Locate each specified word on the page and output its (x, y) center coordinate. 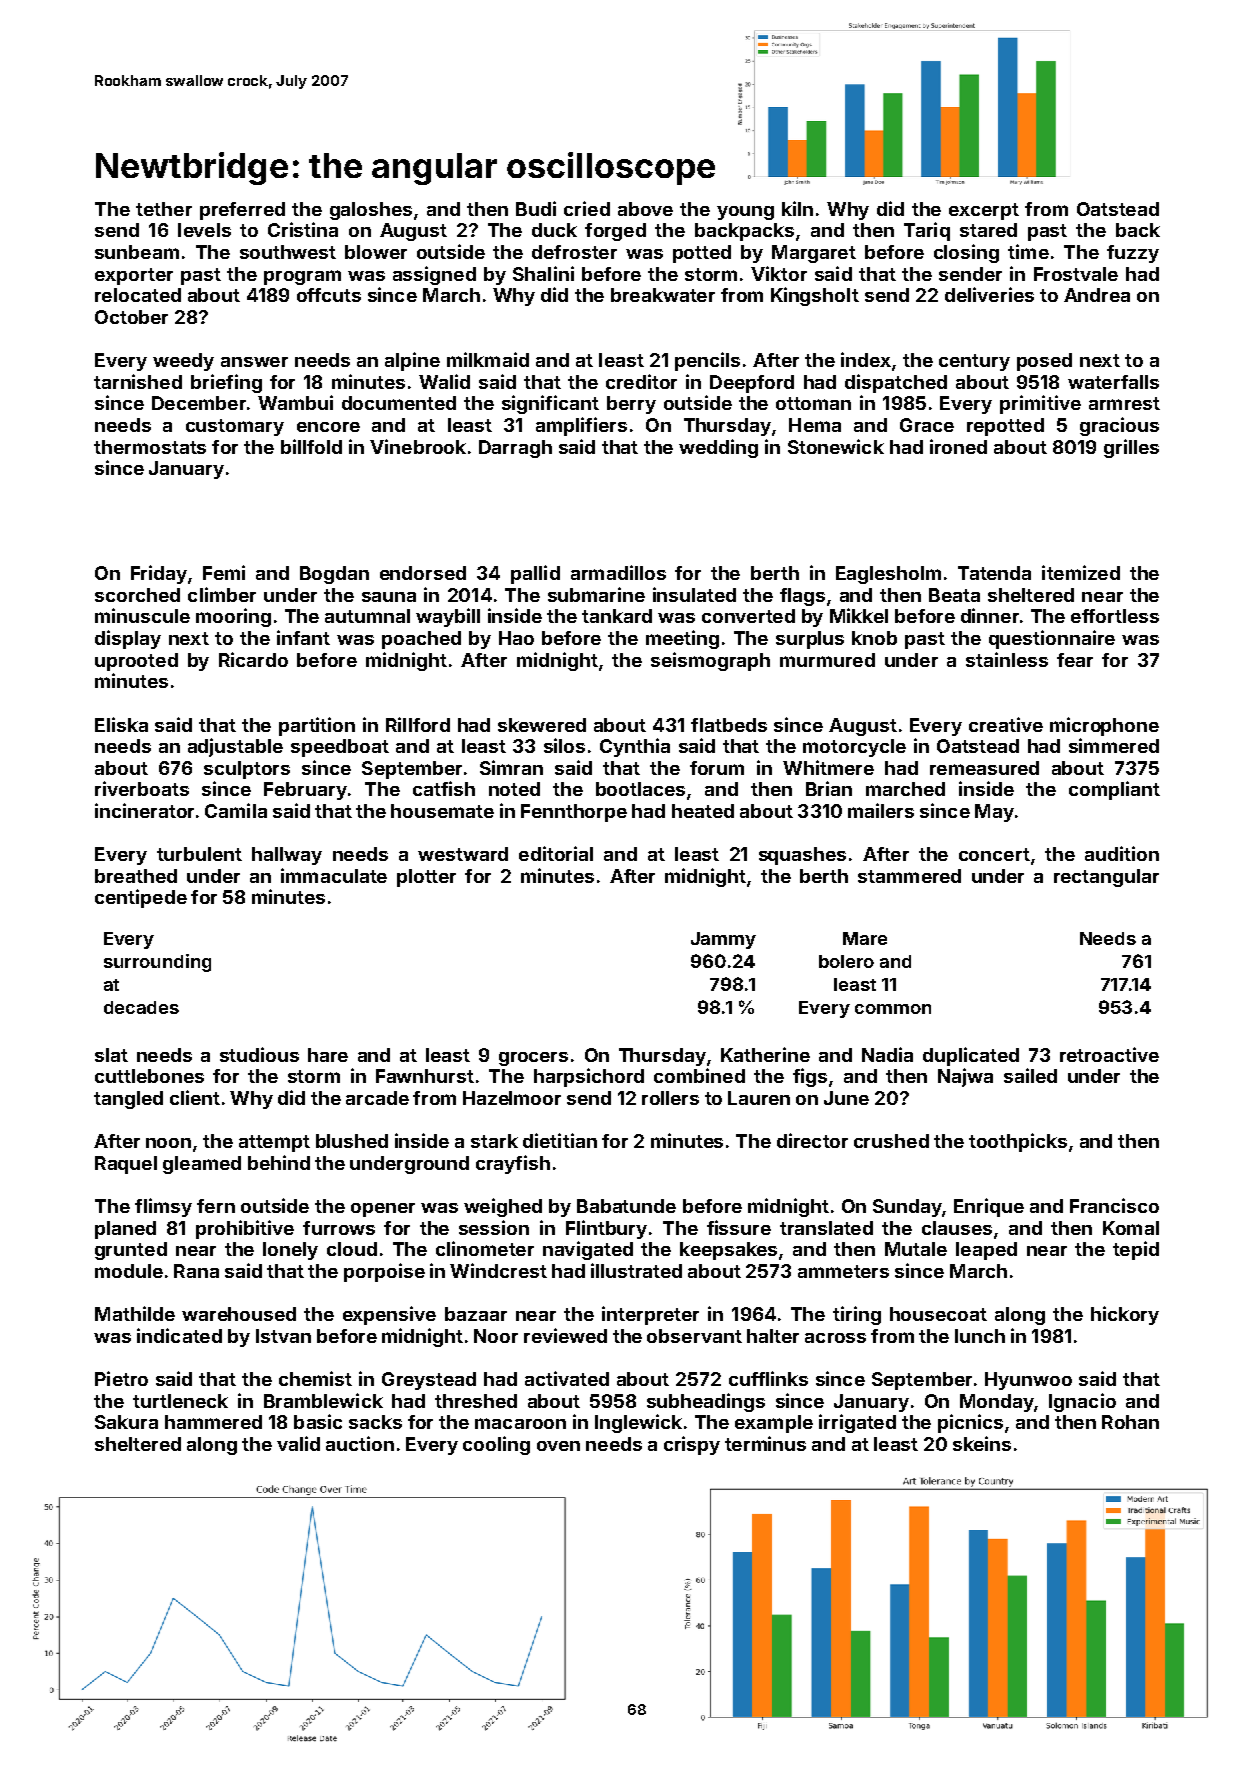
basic (318, 1421)
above (645, 209)
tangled (128, 1100)
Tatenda (994, 573)
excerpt (984, 211)
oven (558, 1446)
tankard (617, 616)
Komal (1131, 1228)
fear (1075, 660)
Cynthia (635, 747)
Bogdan (334, 575)
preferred (242, 211)
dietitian (560, 1140)
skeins (982, 1443)
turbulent (199, 854)
